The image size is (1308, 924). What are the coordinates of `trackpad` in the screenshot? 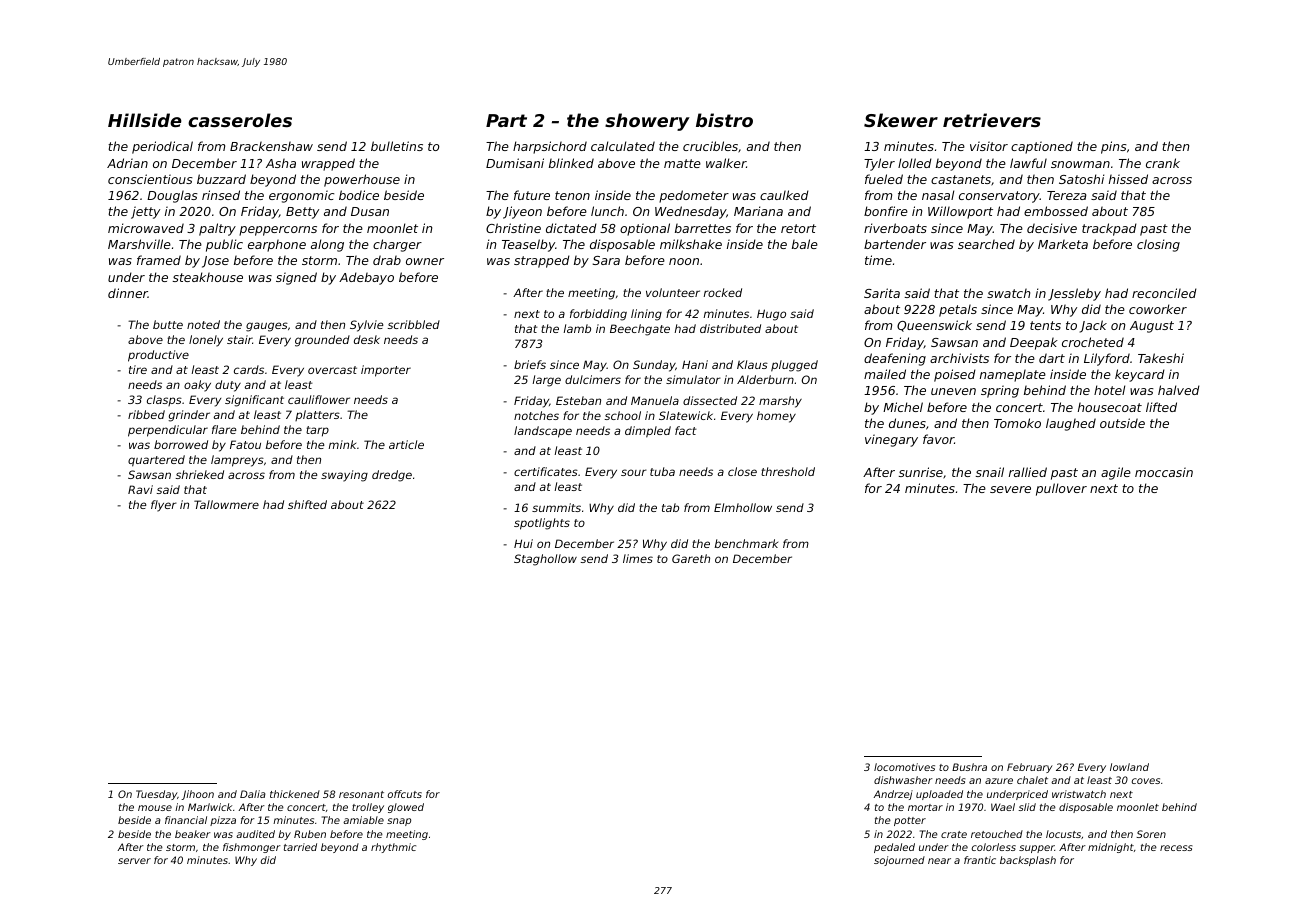 It's located at (1109, 229).
